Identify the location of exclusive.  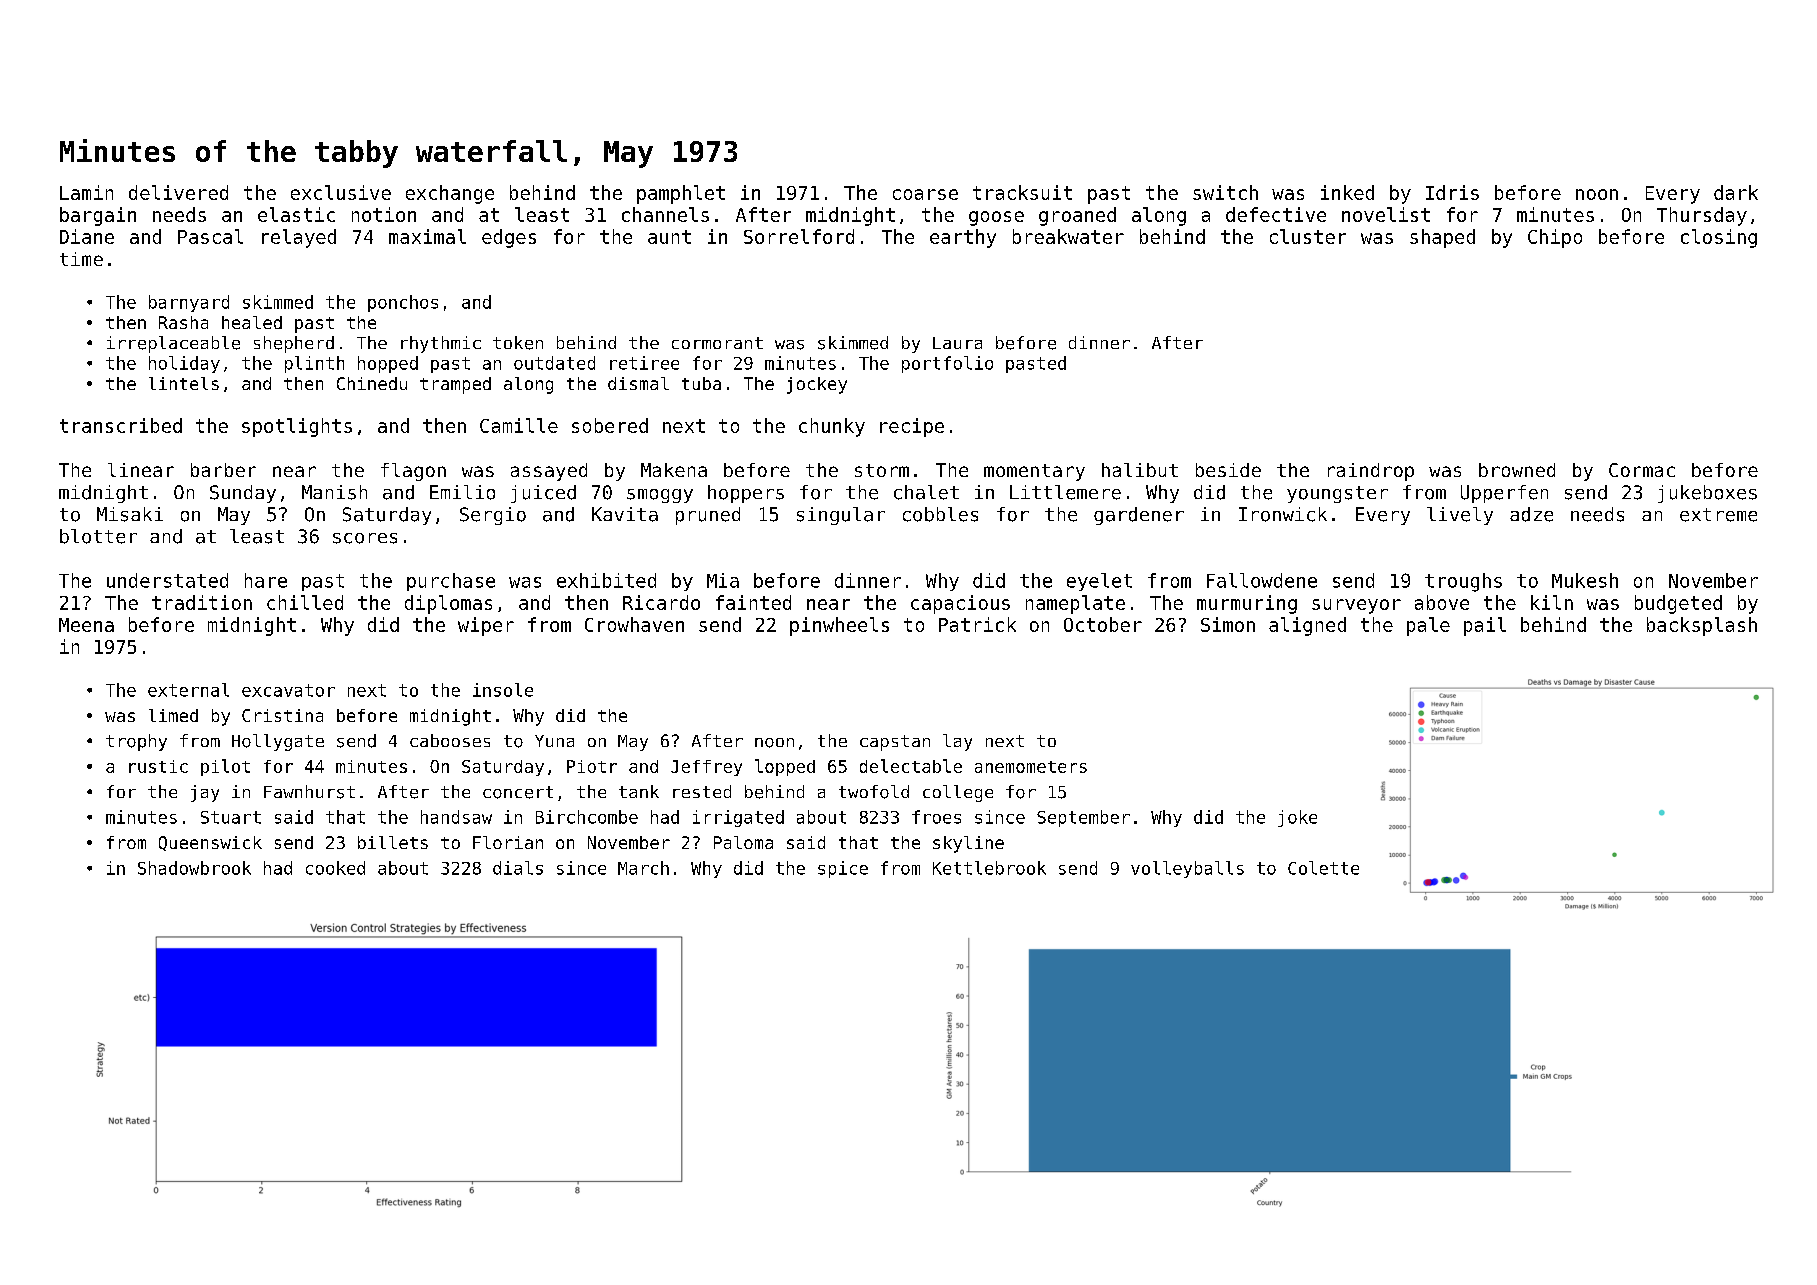
(341, 192).
